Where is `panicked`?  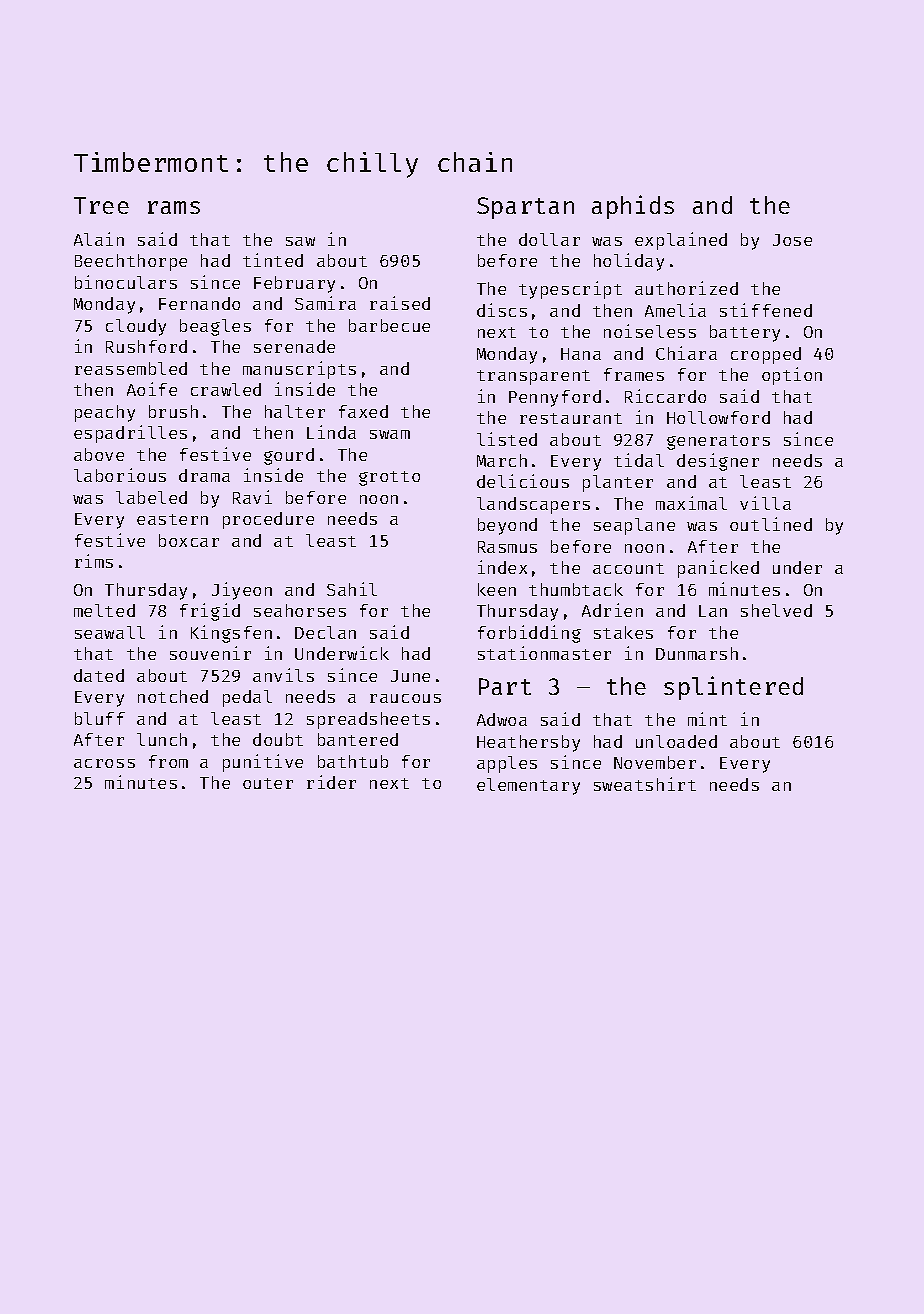 panicked is located at coordinates (718, 569).
